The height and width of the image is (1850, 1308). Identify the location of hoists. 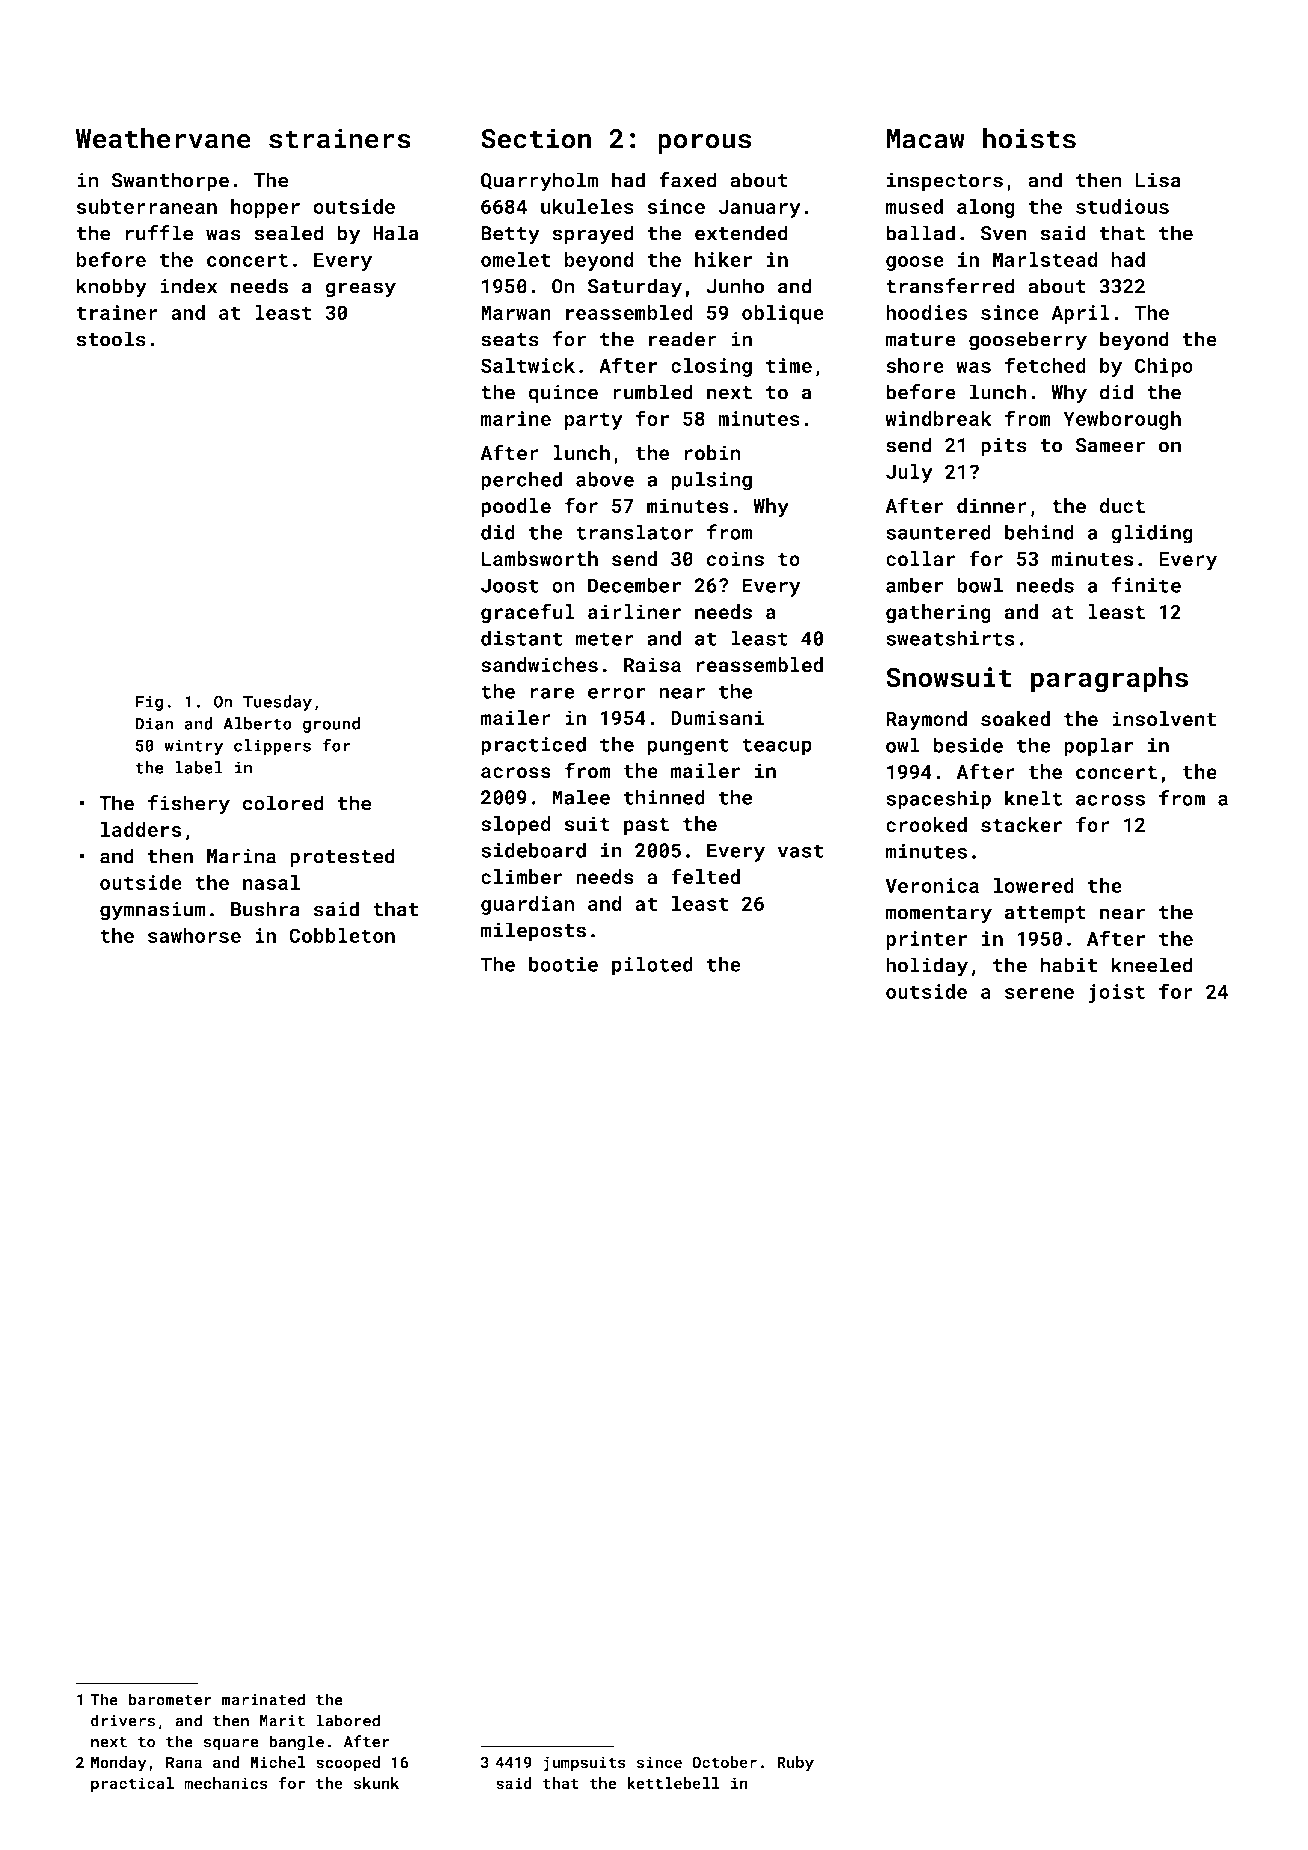
(1029, 138).
